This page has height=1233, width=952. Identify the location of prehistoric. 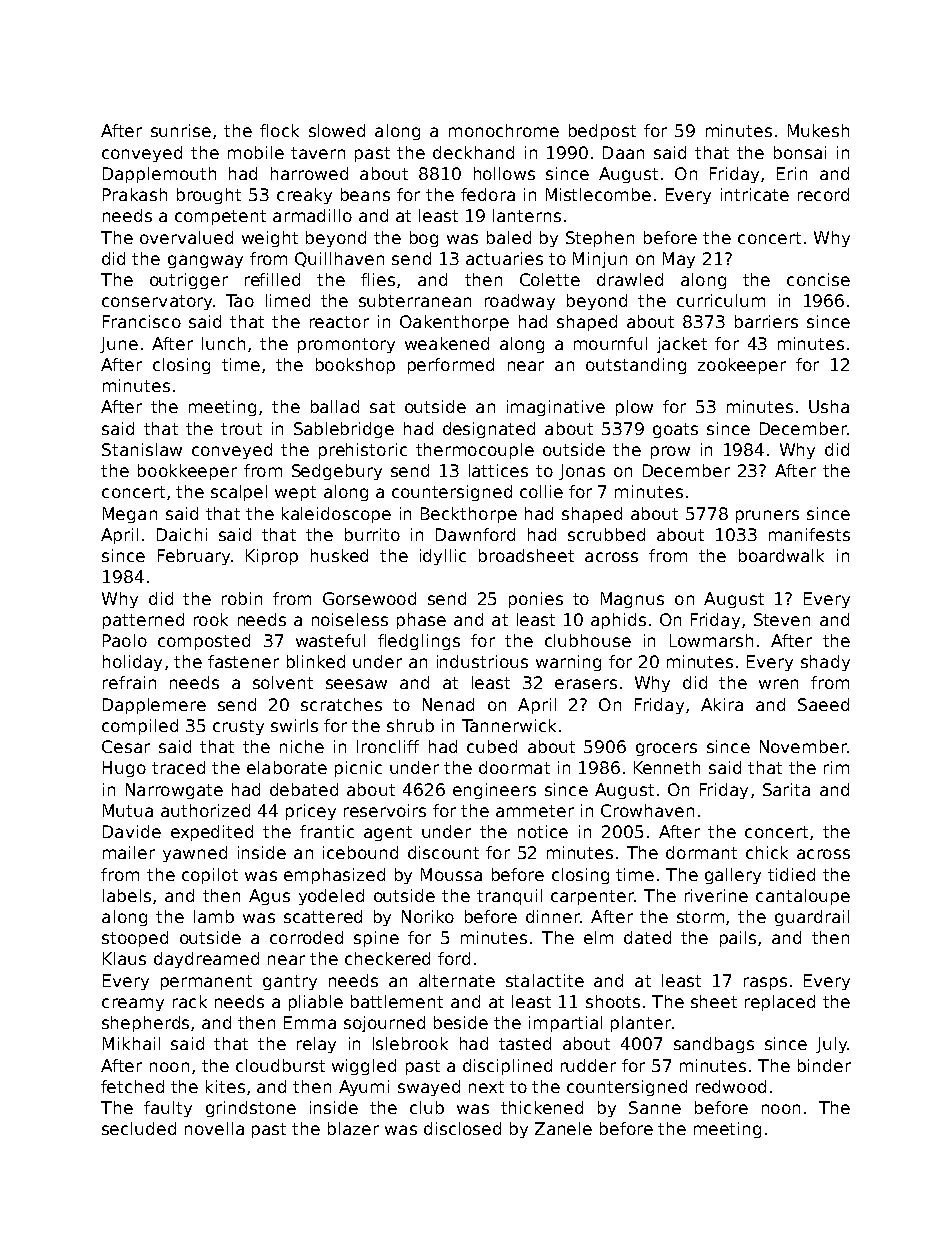
(363, 451).
